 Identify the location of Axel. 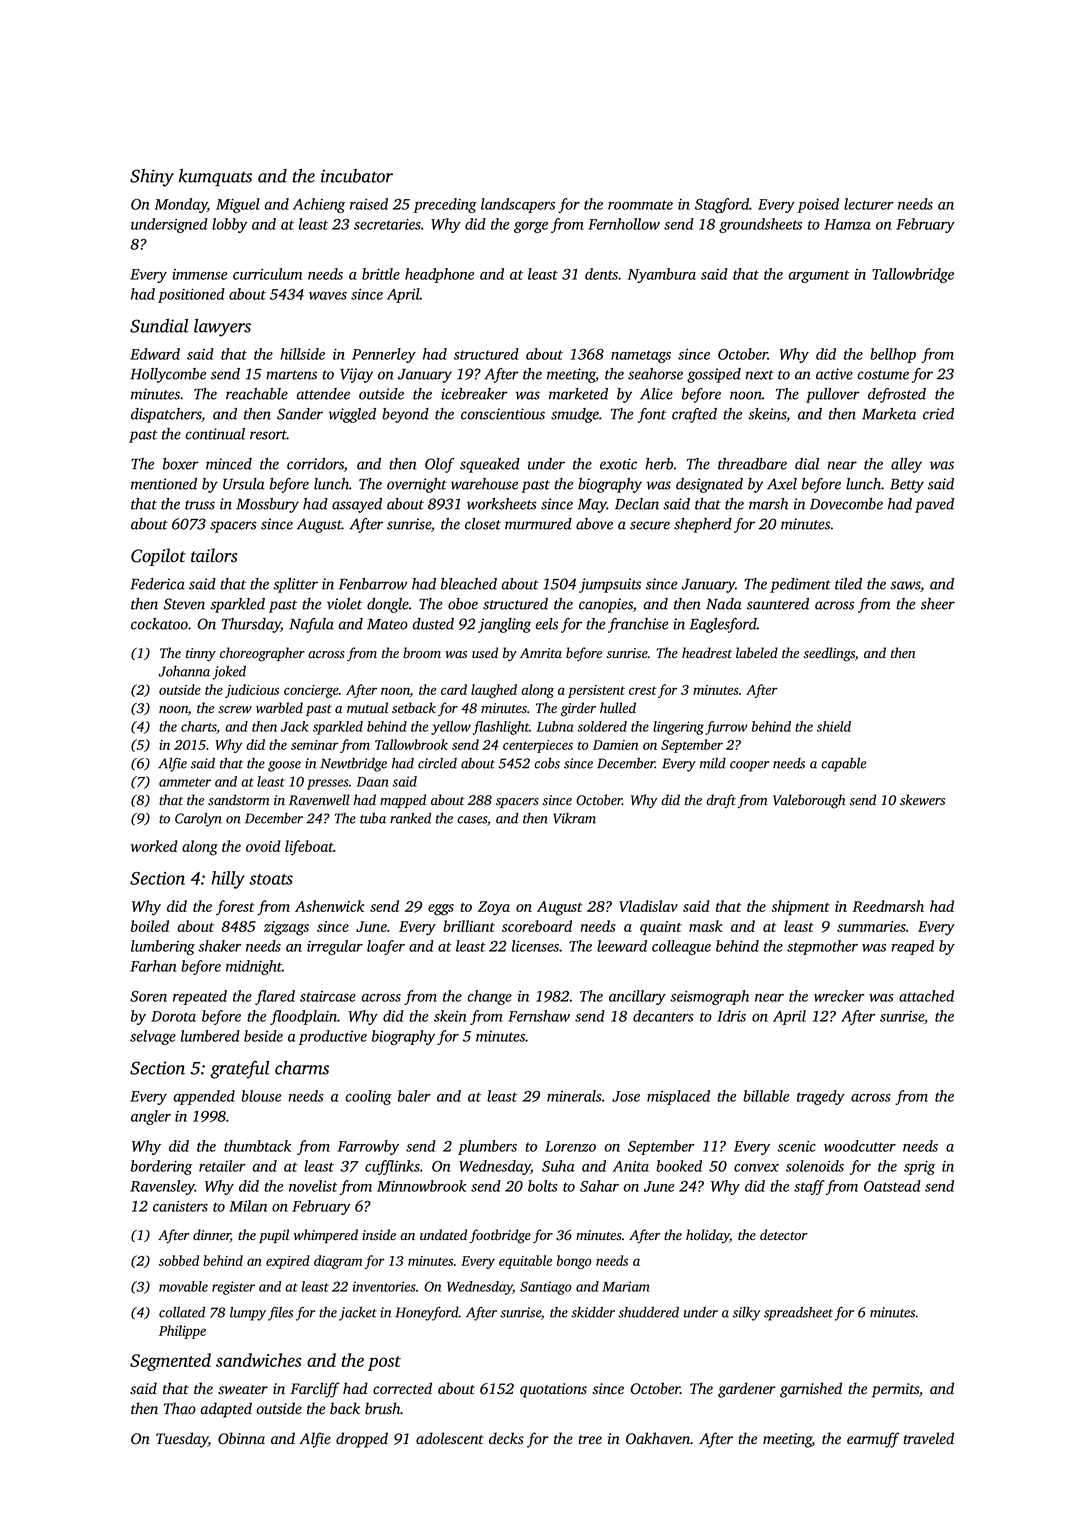
(782, 484).
